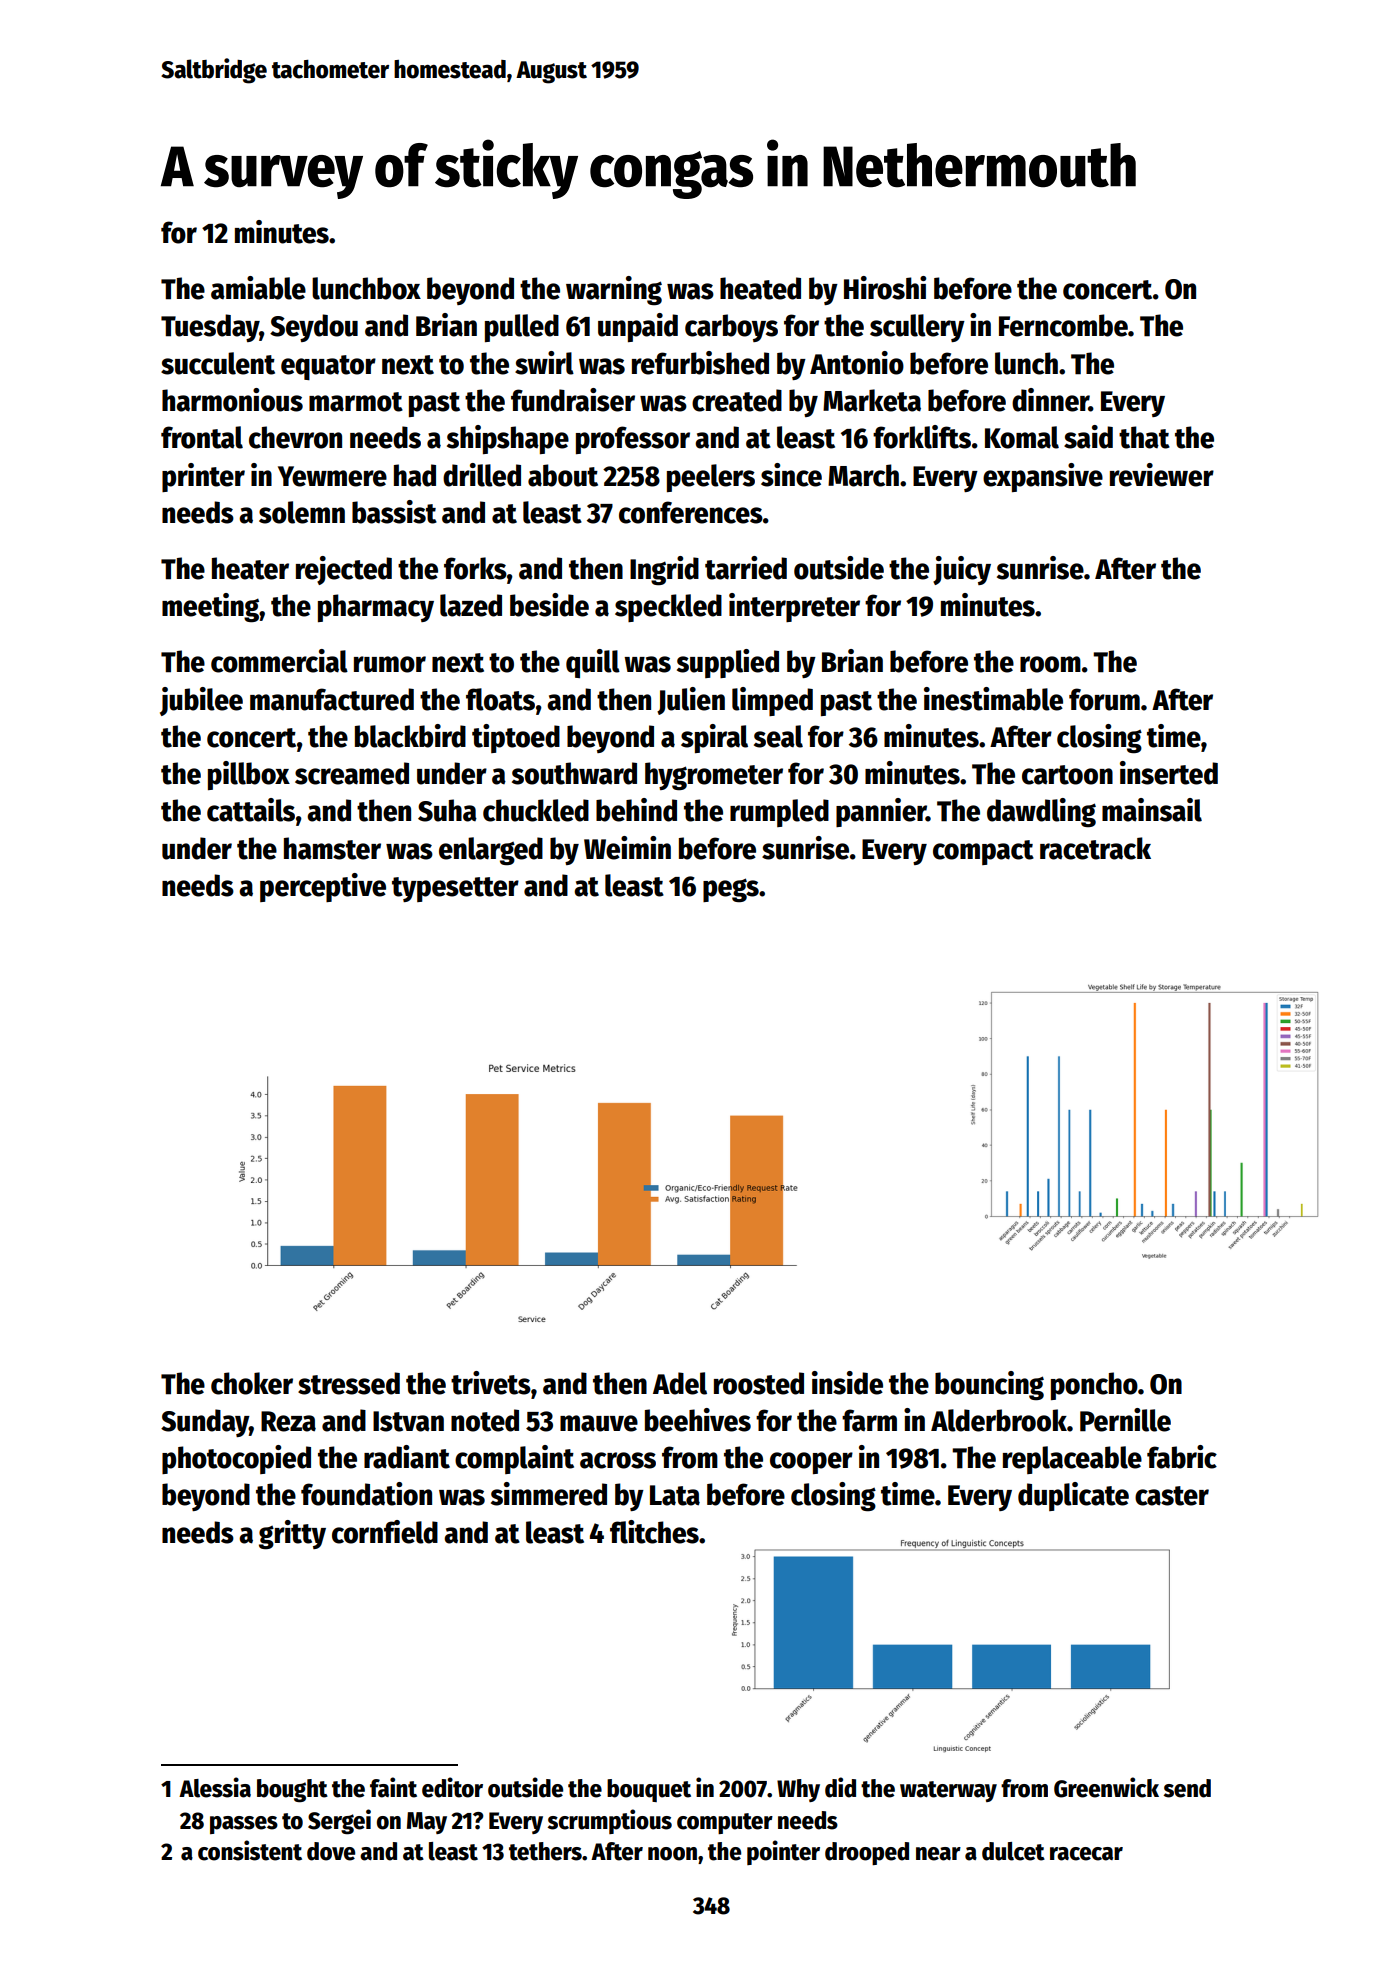 The height and width of the screenshot is (1969, 1386). Describe the element at coordinates (1162, 475) in the screenshot. I see `reviewer` at that location.
